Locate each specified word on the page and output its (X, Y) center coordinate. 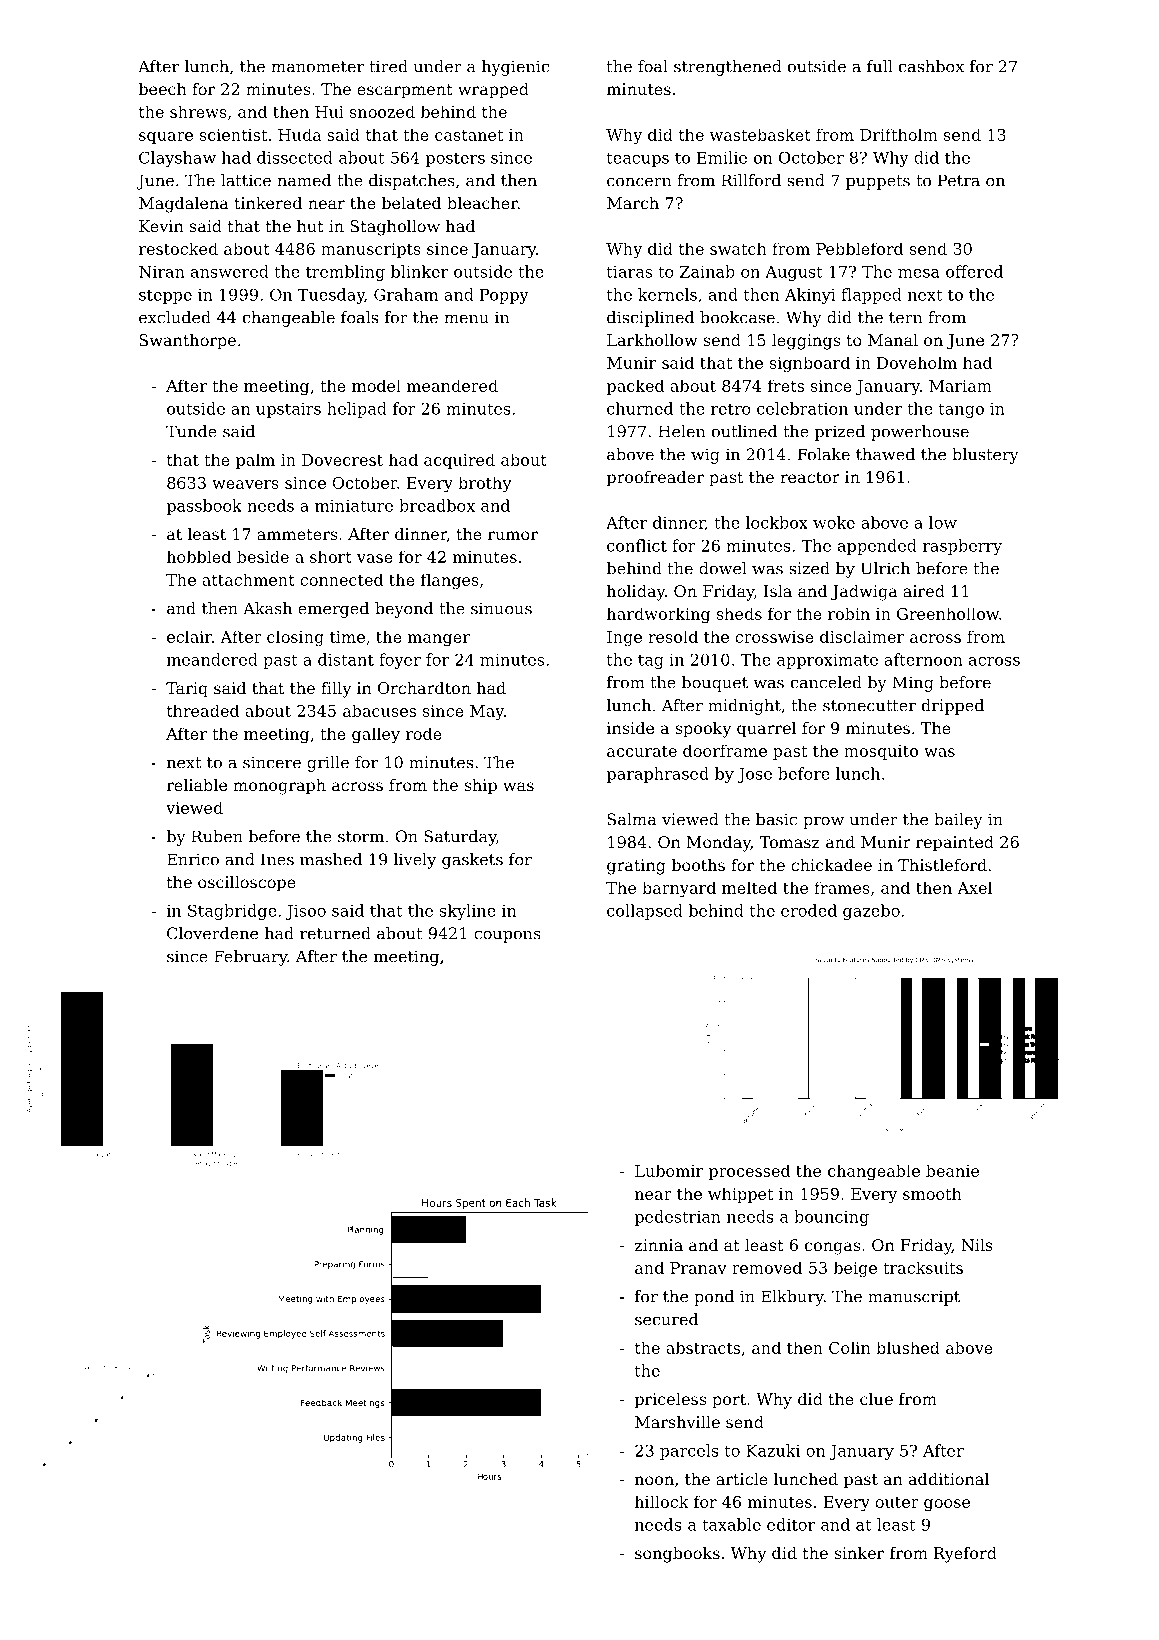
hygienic (515, 68)
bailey (958, 821)
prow (823, 822)
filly (336, 690)
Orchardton (424, 688)
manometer (317, 67)
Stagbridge (232, 912)
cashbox (931, 66)
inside (630, 728)
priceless (670, 1401)
